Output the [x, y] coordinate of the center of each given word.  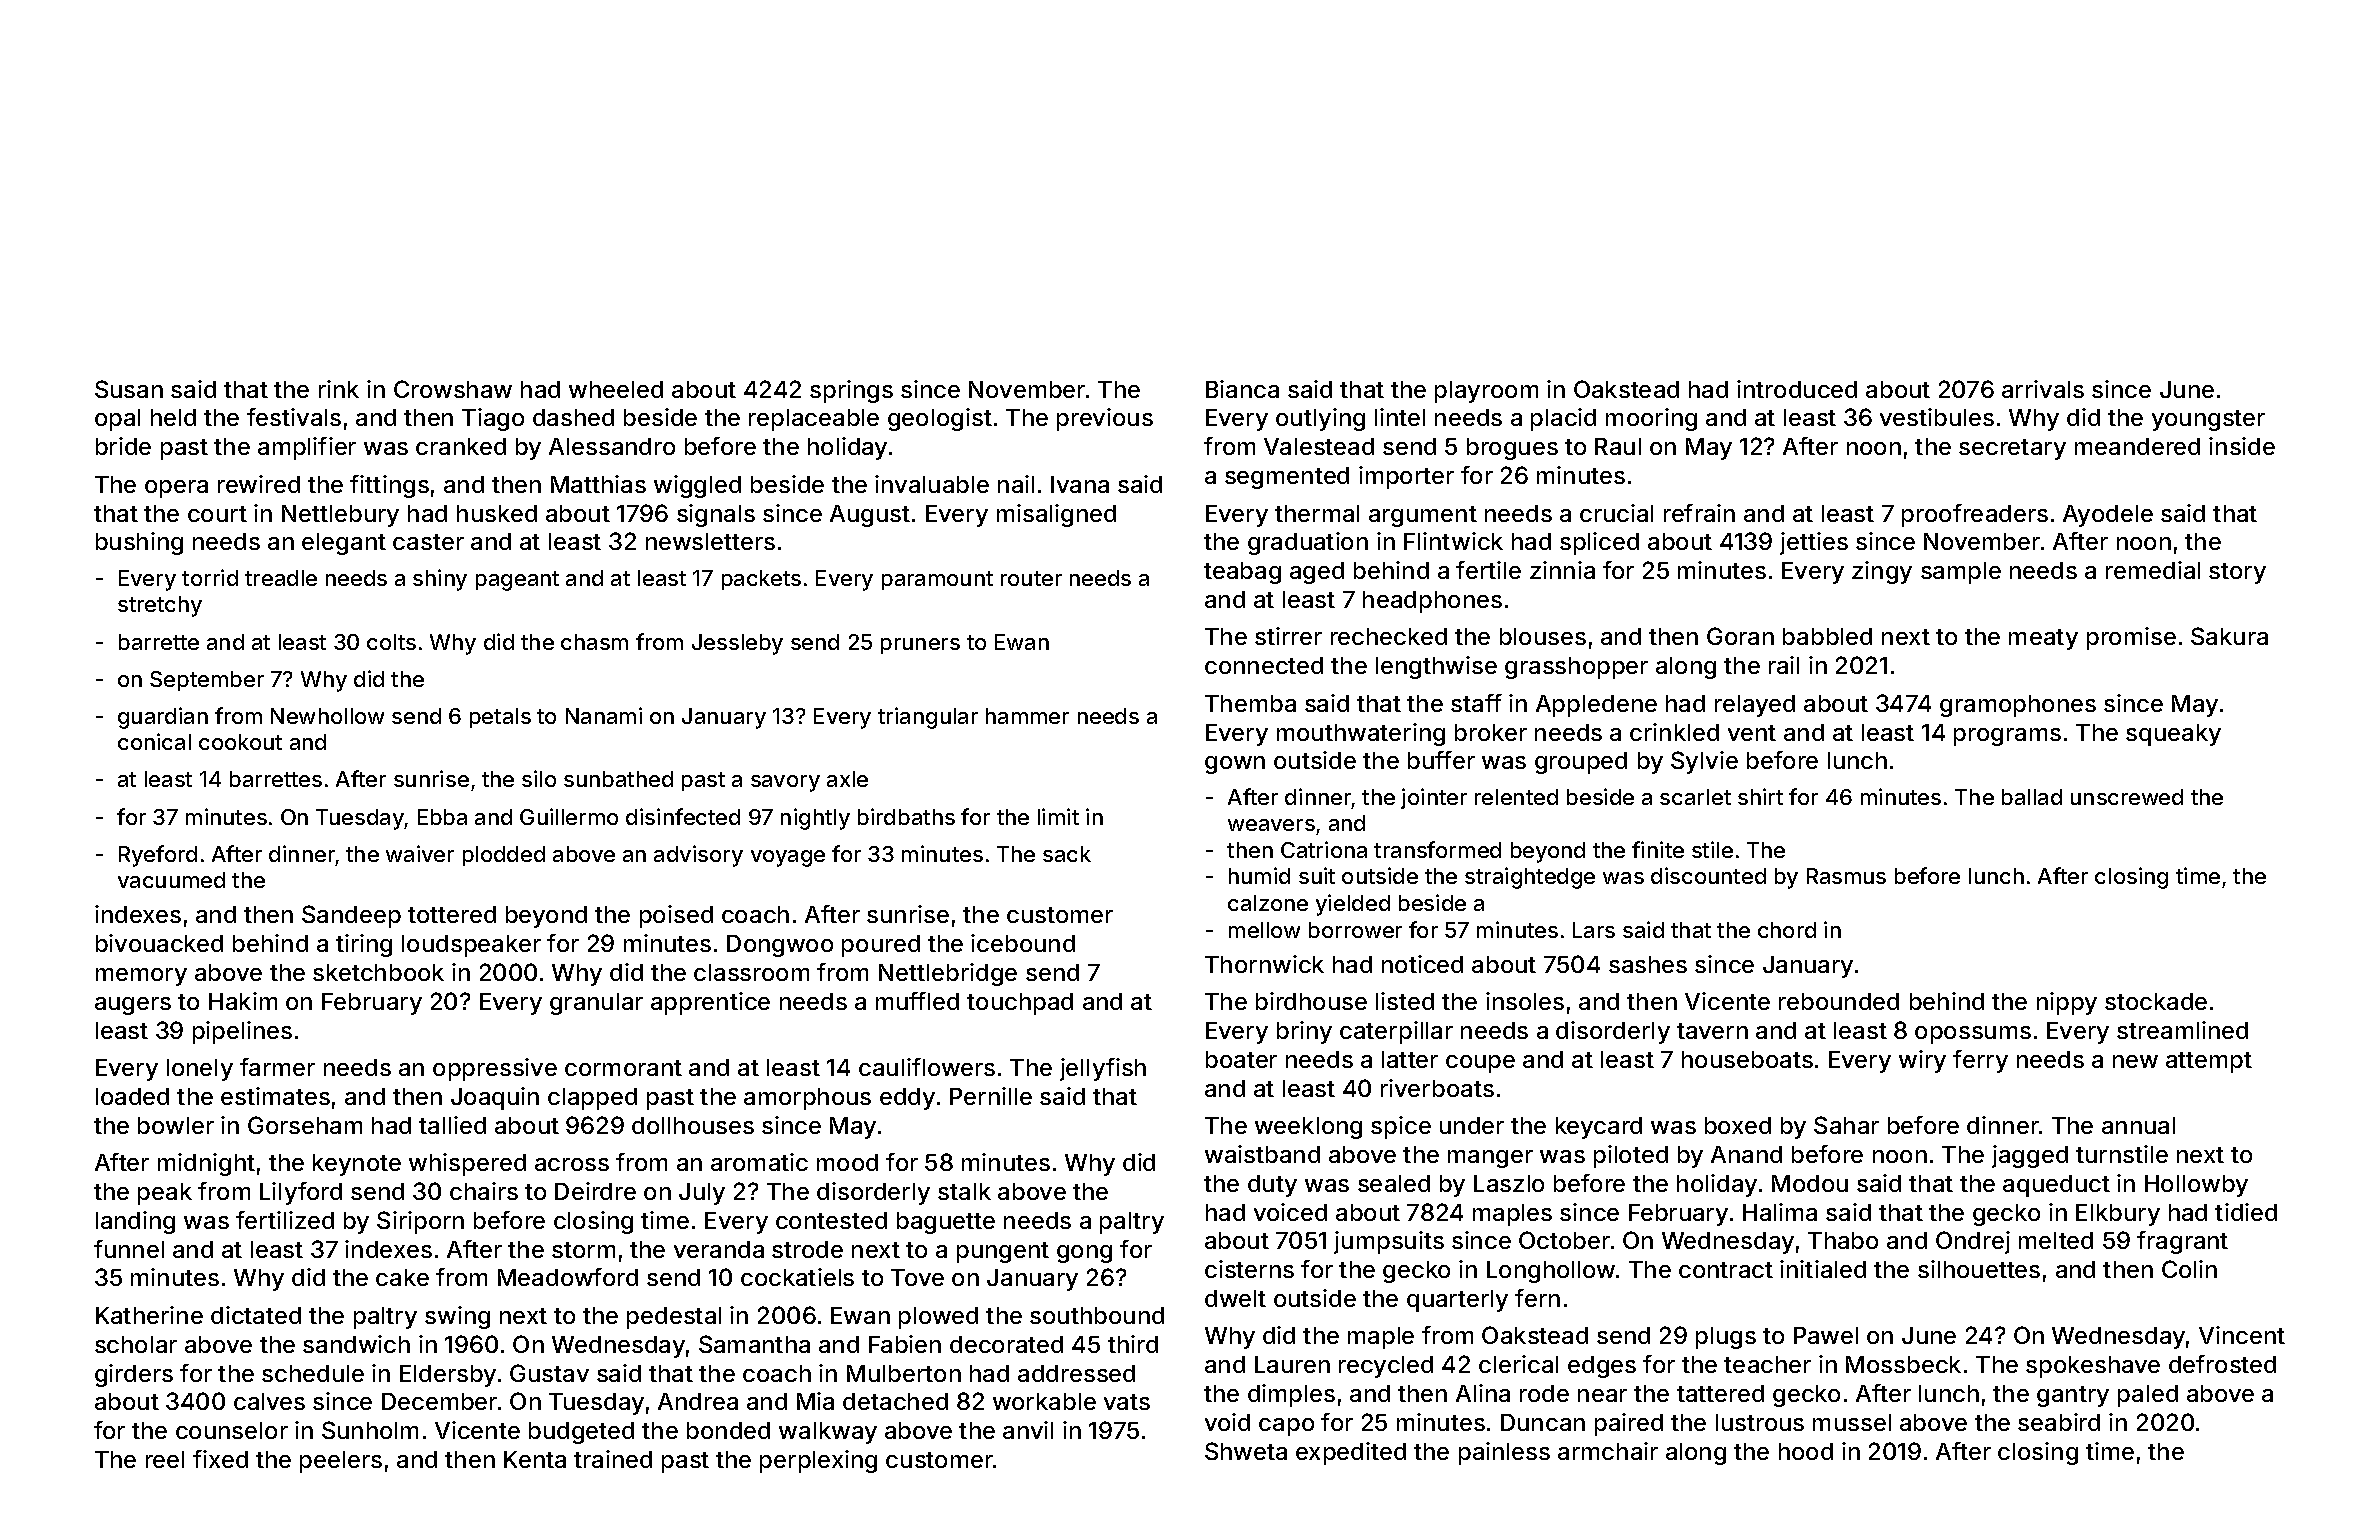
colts [391, 642]
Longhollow [1551, 1272]
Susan [129, 389]
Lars [1594, 930]
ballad [2032, 797]
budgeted [581, 1433]
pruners [920, 646]
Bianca [1242, 389]
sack [1067, 854]
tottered [452, 914]
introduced [1797, 389]
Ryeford [158, 856]
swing [457, 1317]
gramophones [2018, 706]
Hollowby [2196, 1186]
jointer [1434, 798]
